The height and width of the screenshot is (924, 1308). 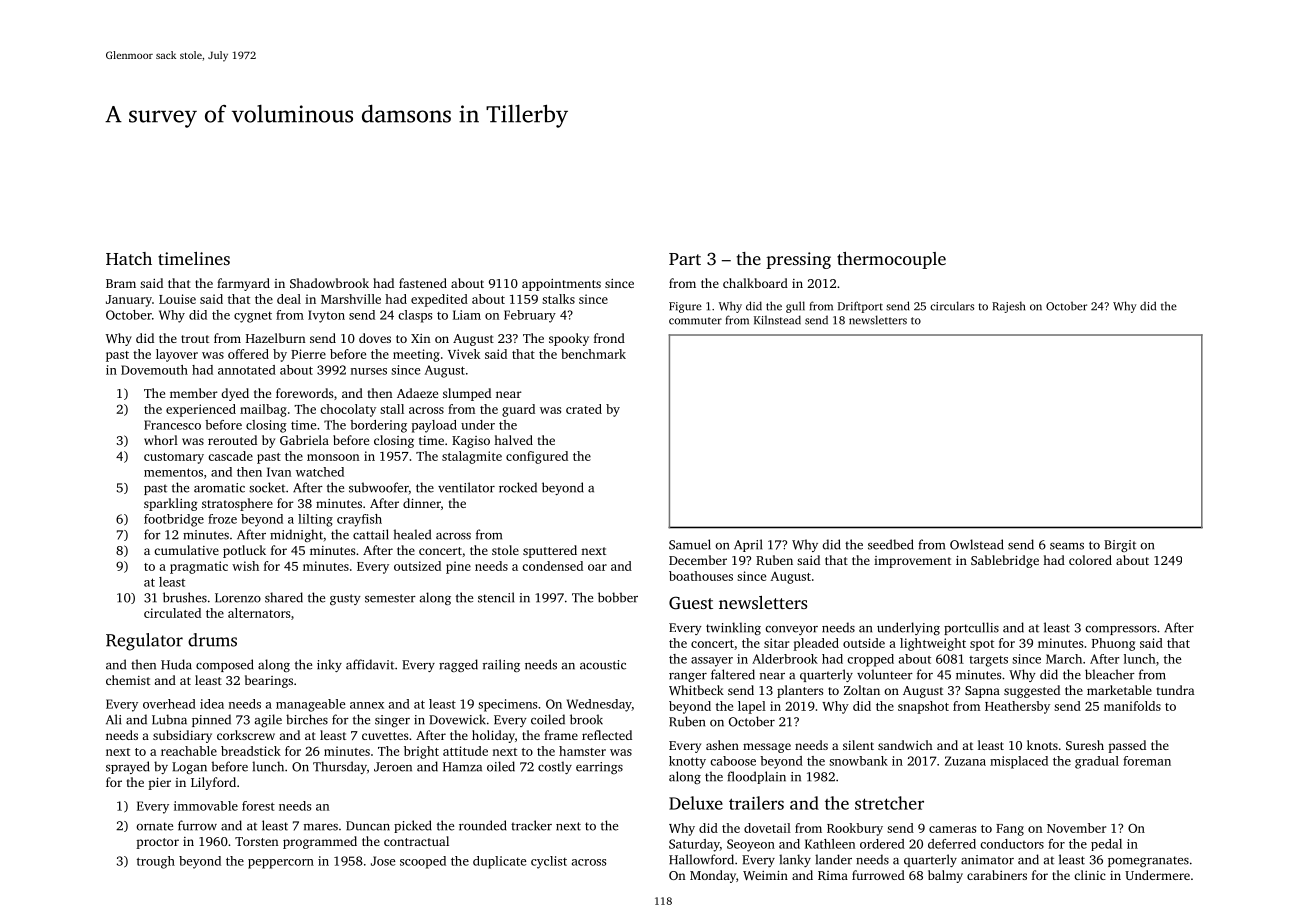 I want to click on Rajesh, so click(x=1008, y=307).
